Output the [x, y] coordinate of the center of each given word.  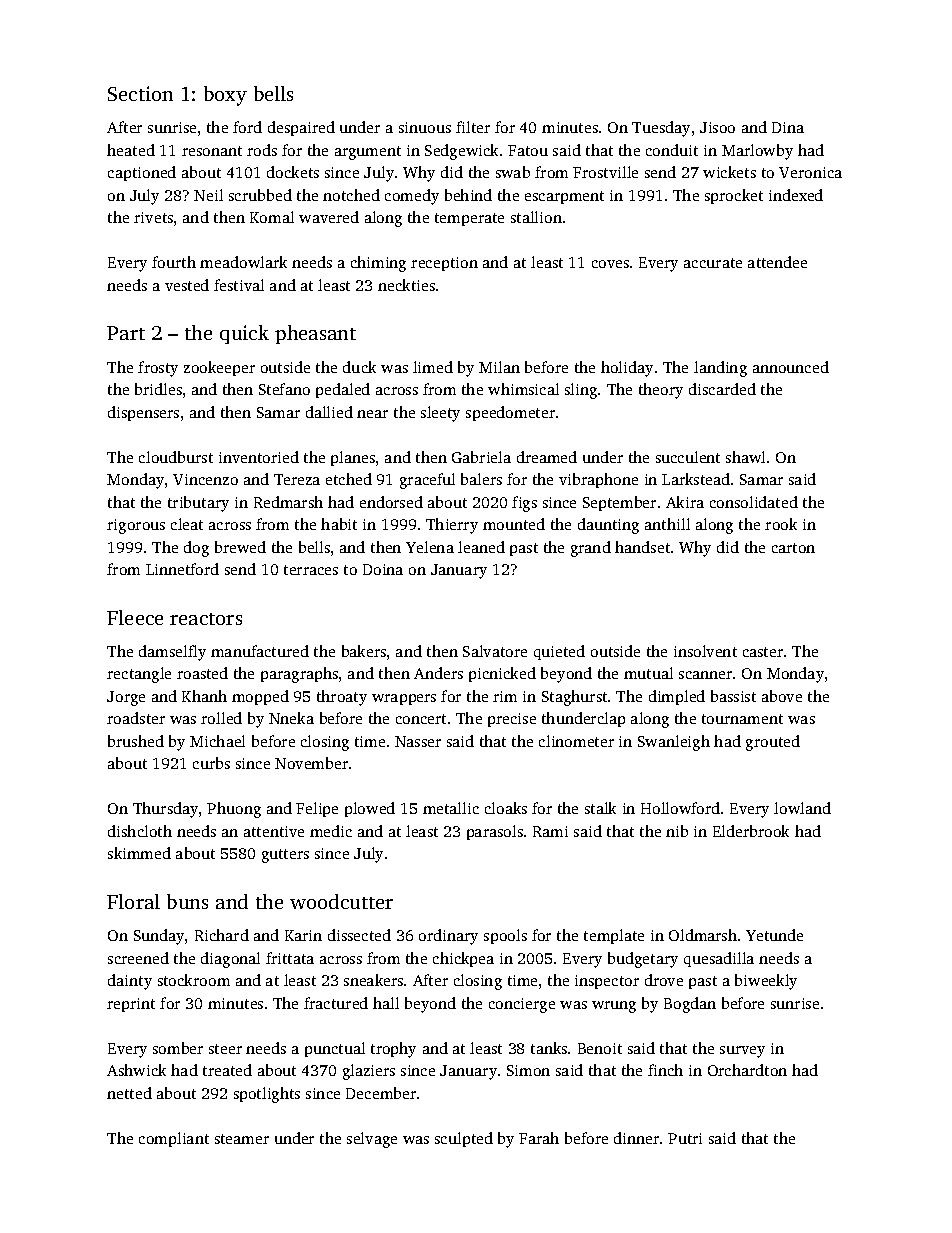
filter [473, 127]
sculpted [464, 1139]
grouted [773, 743]
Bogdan [690, 1005]
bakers [364, 651]
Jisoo [717, 127]
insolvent [705, 651]
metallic [451, 808]
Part [126, 333]
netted [129, 1093]
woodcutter [341, 901]
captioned [142, 173]
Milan [499, 367]
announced [791, 367]
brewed [240, 547]
